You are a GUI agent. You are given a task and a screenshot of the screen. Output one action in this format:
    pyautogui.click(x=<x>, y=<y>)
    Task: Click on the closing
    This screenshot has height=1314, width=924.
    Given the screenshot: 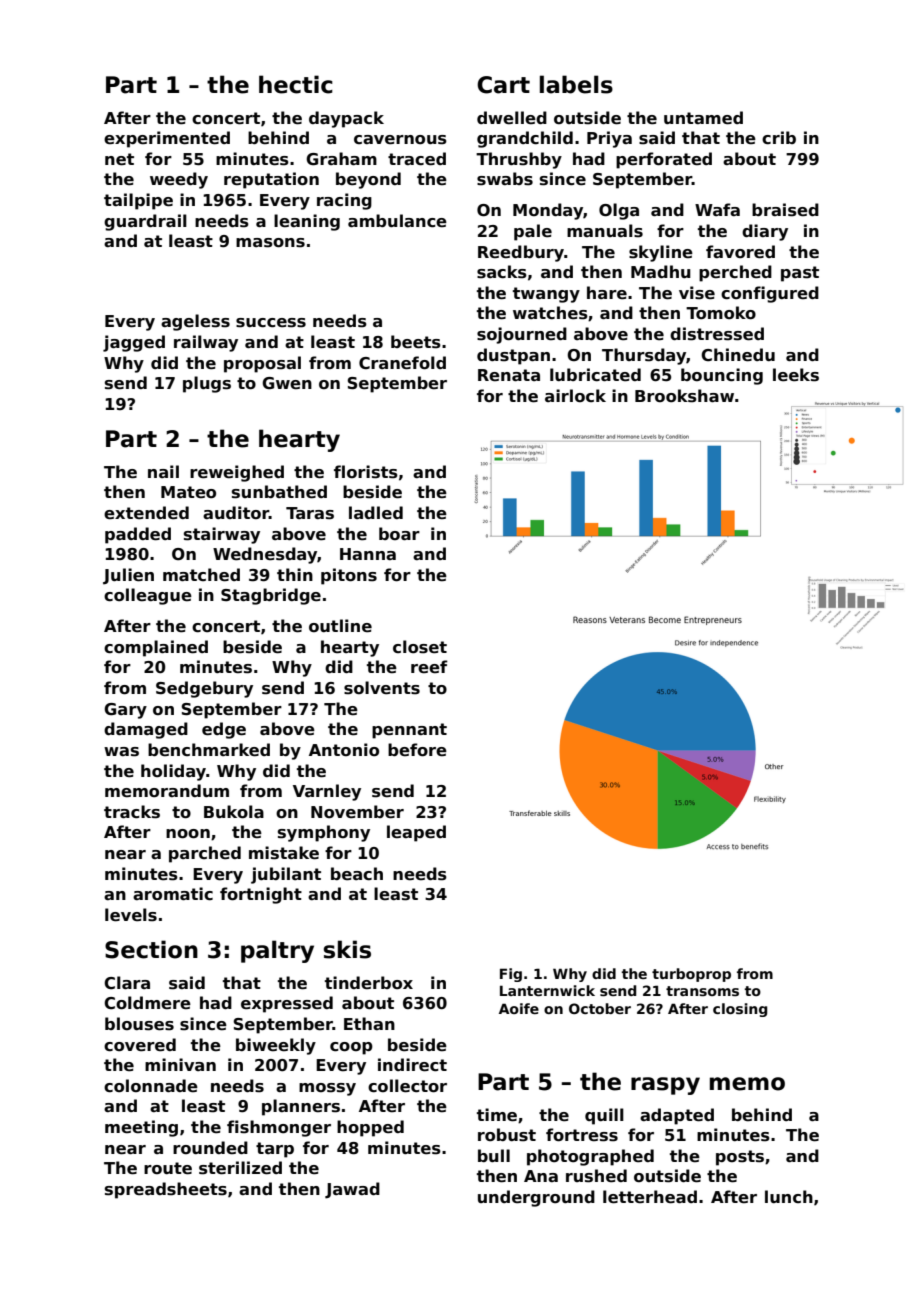 What is the action you would take?
    pyautogui.click(x=740, y=1010)
